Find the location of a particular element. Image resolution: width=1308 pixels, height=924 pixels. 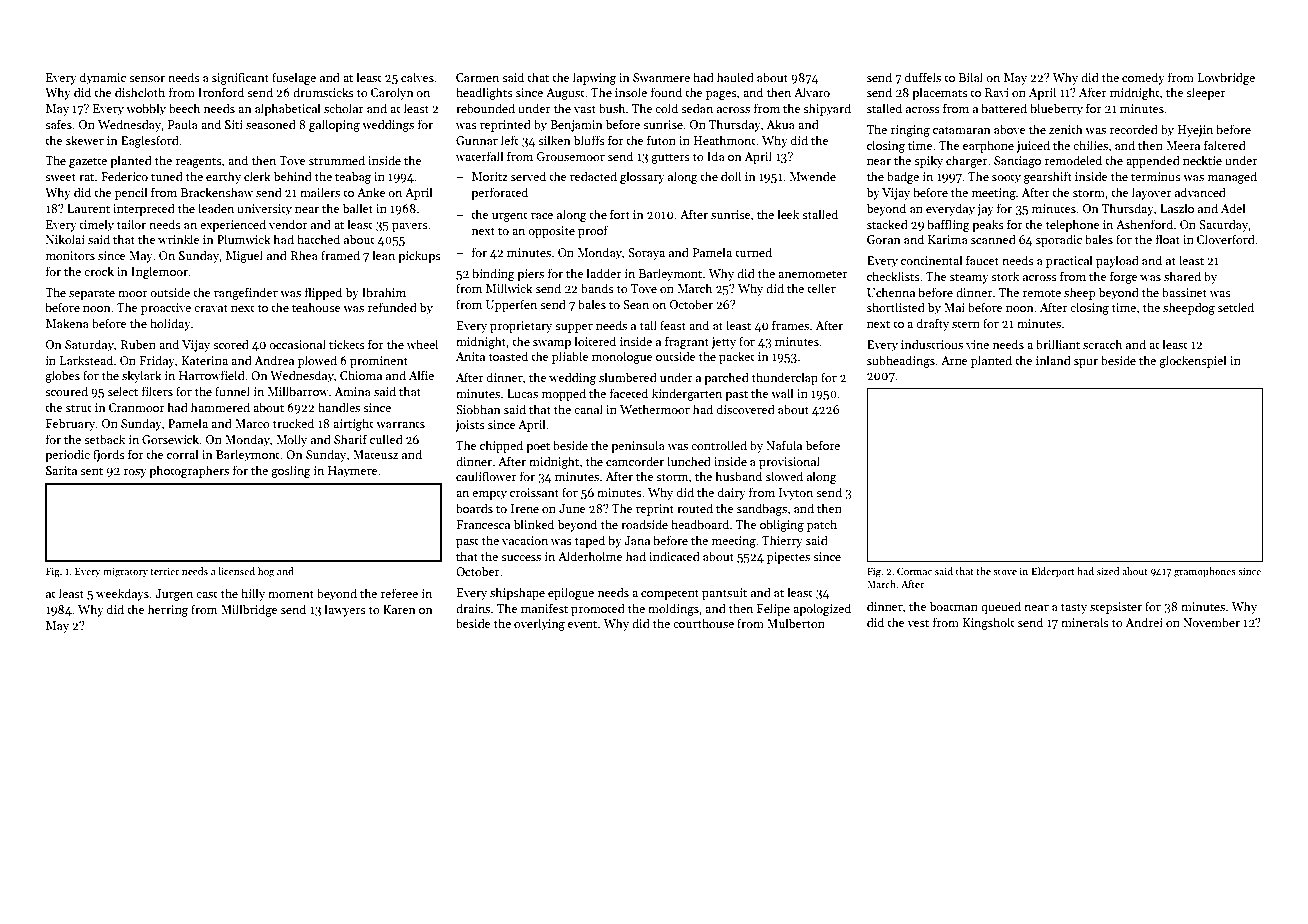

dynamic is located at coordinates (103, 78).
